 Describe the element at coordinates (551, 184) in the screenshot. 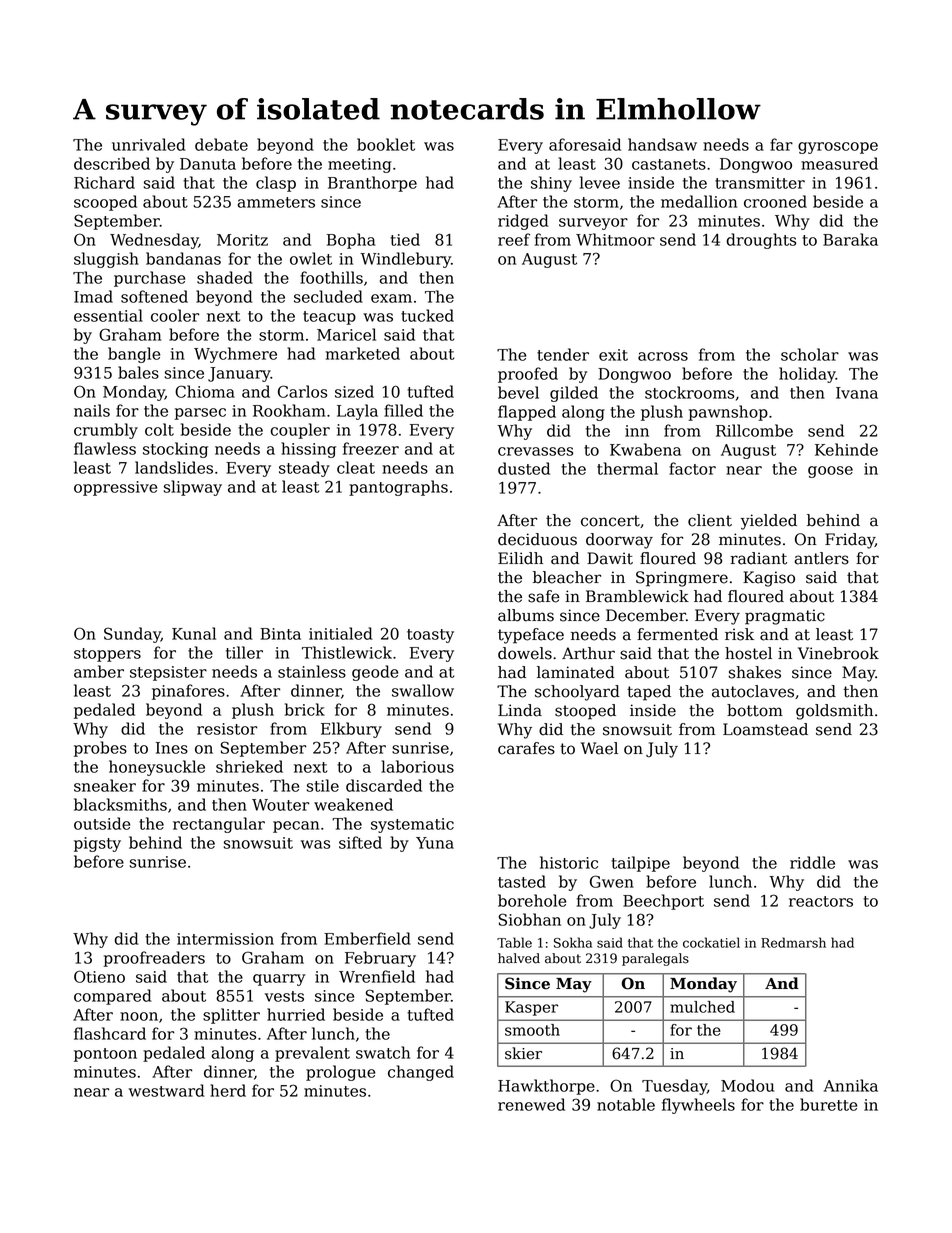

I see `shiny` at that location.
